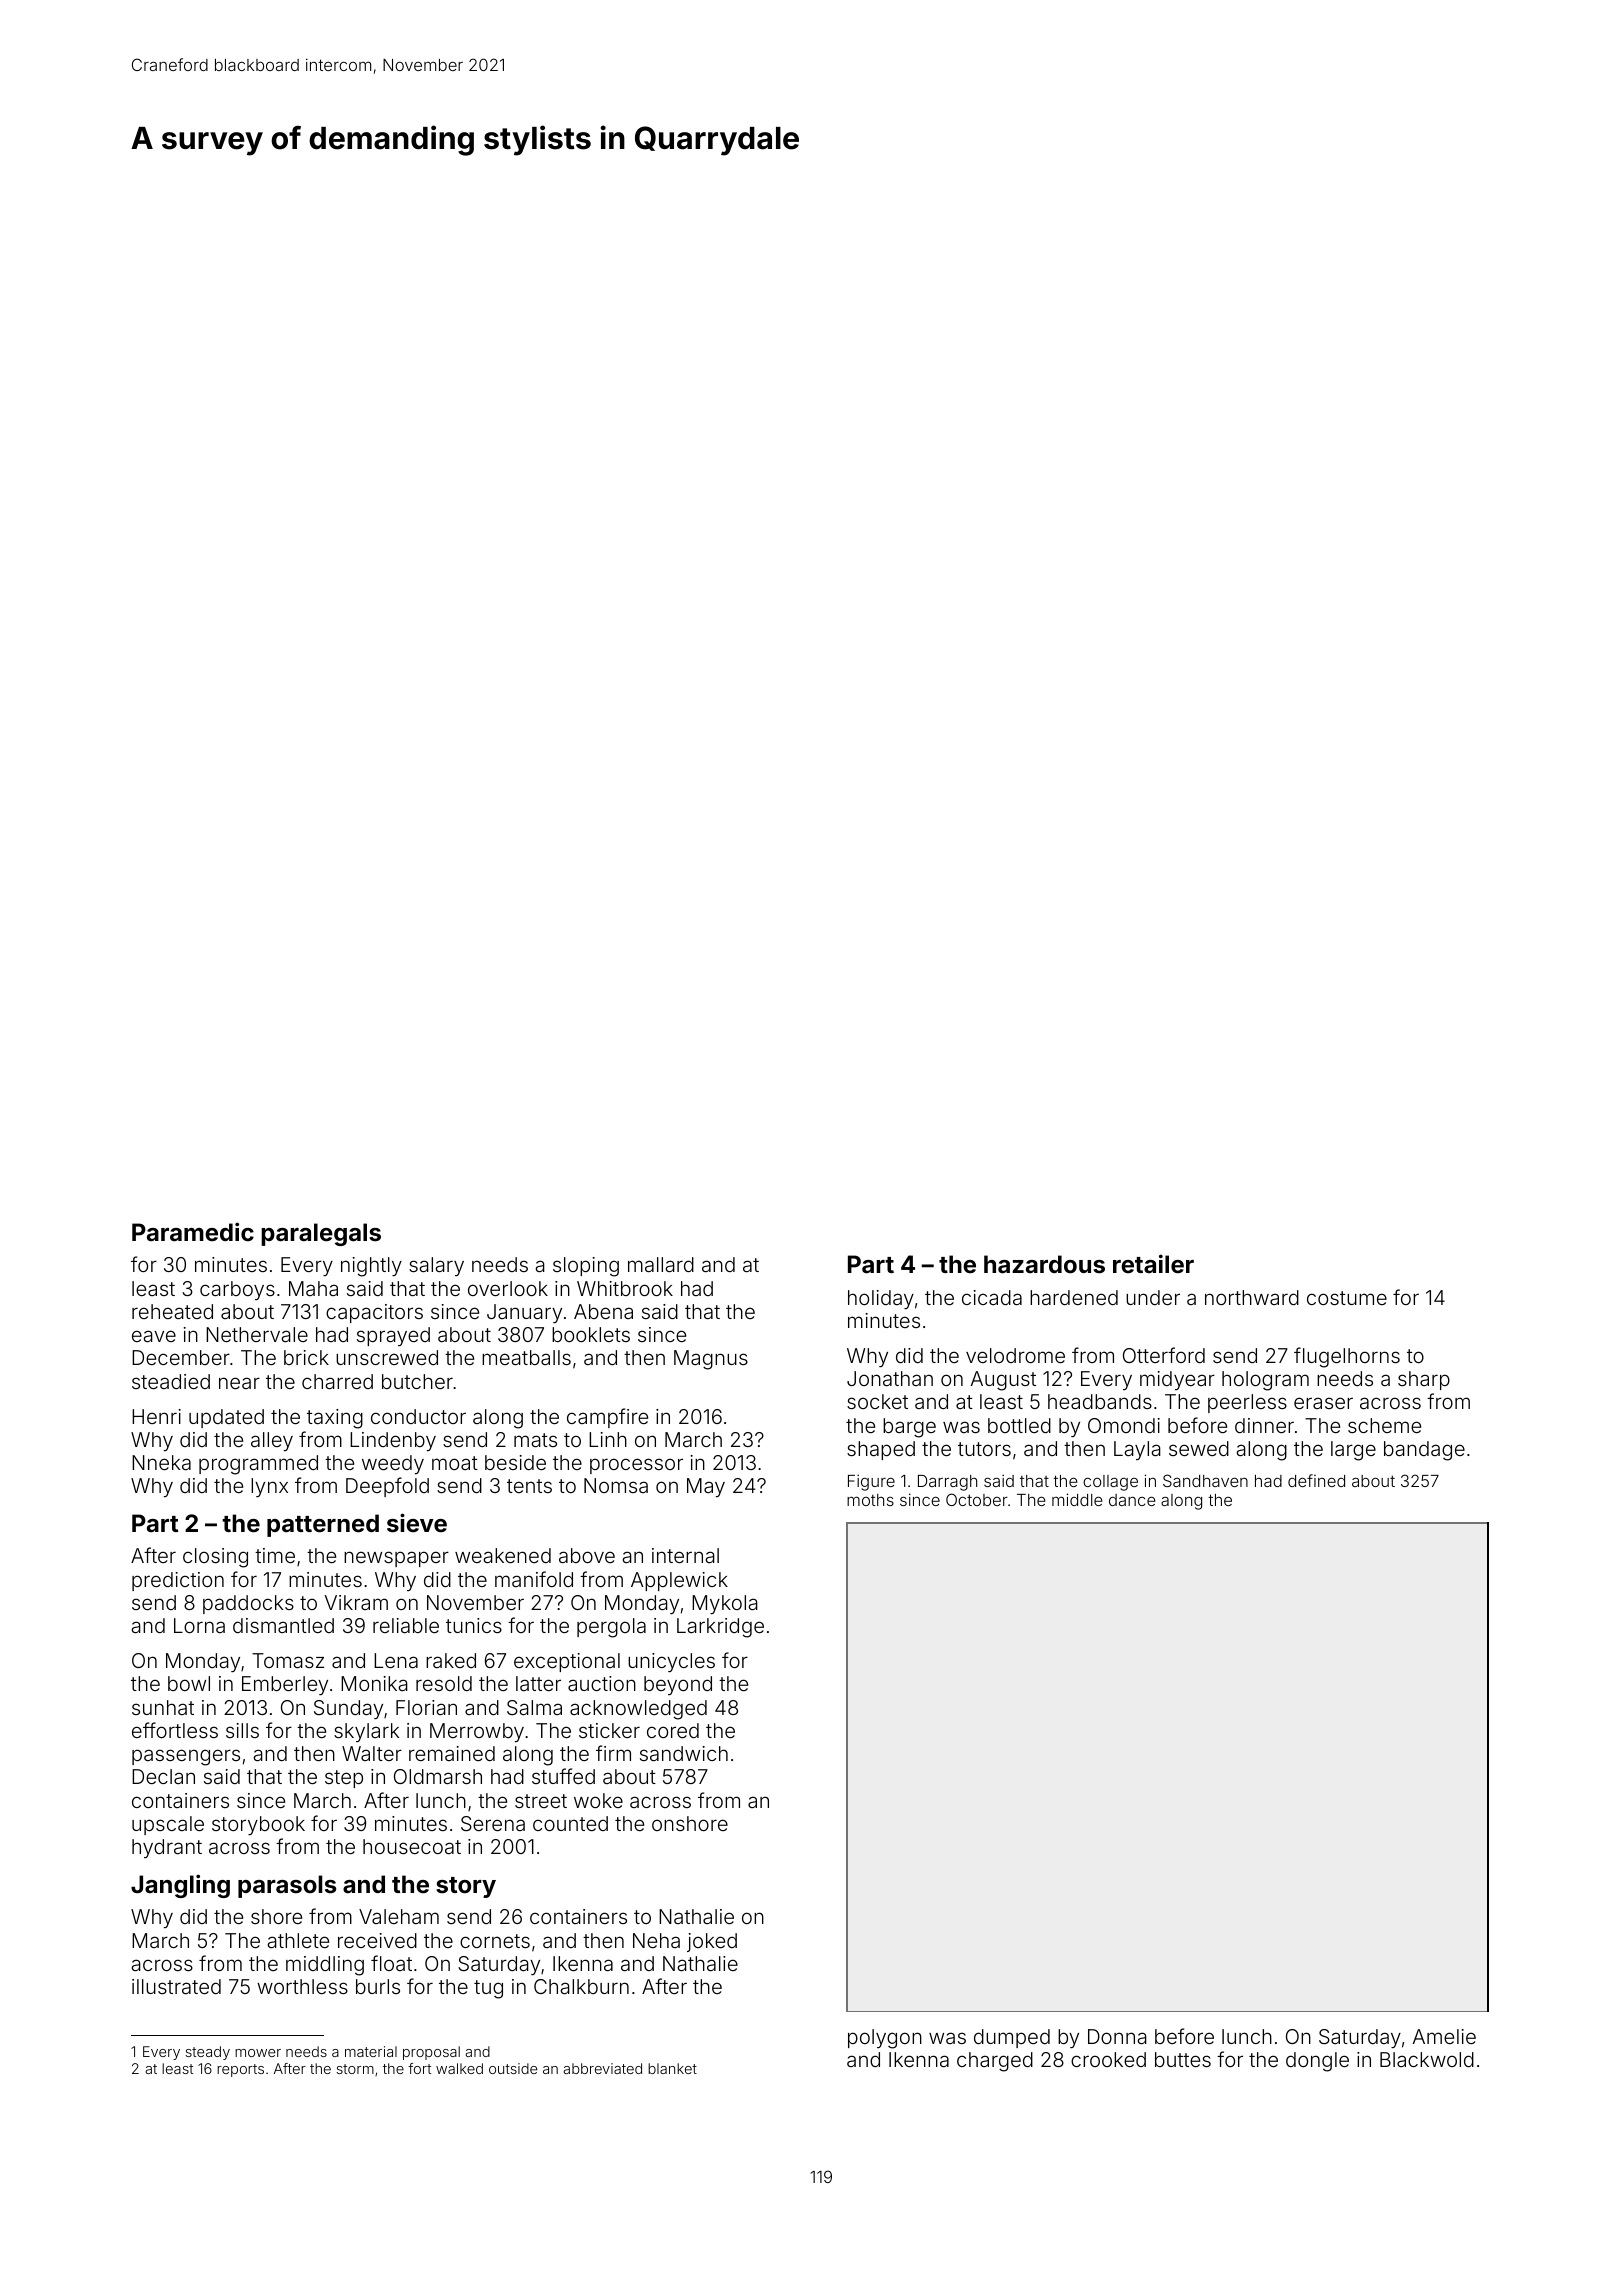 The height and width of the screenshot is (2292, 1620). What do you see at coordinates (672, 2068) in the screenshot?
I see `blanket` at bounding box center [672, 2068].
